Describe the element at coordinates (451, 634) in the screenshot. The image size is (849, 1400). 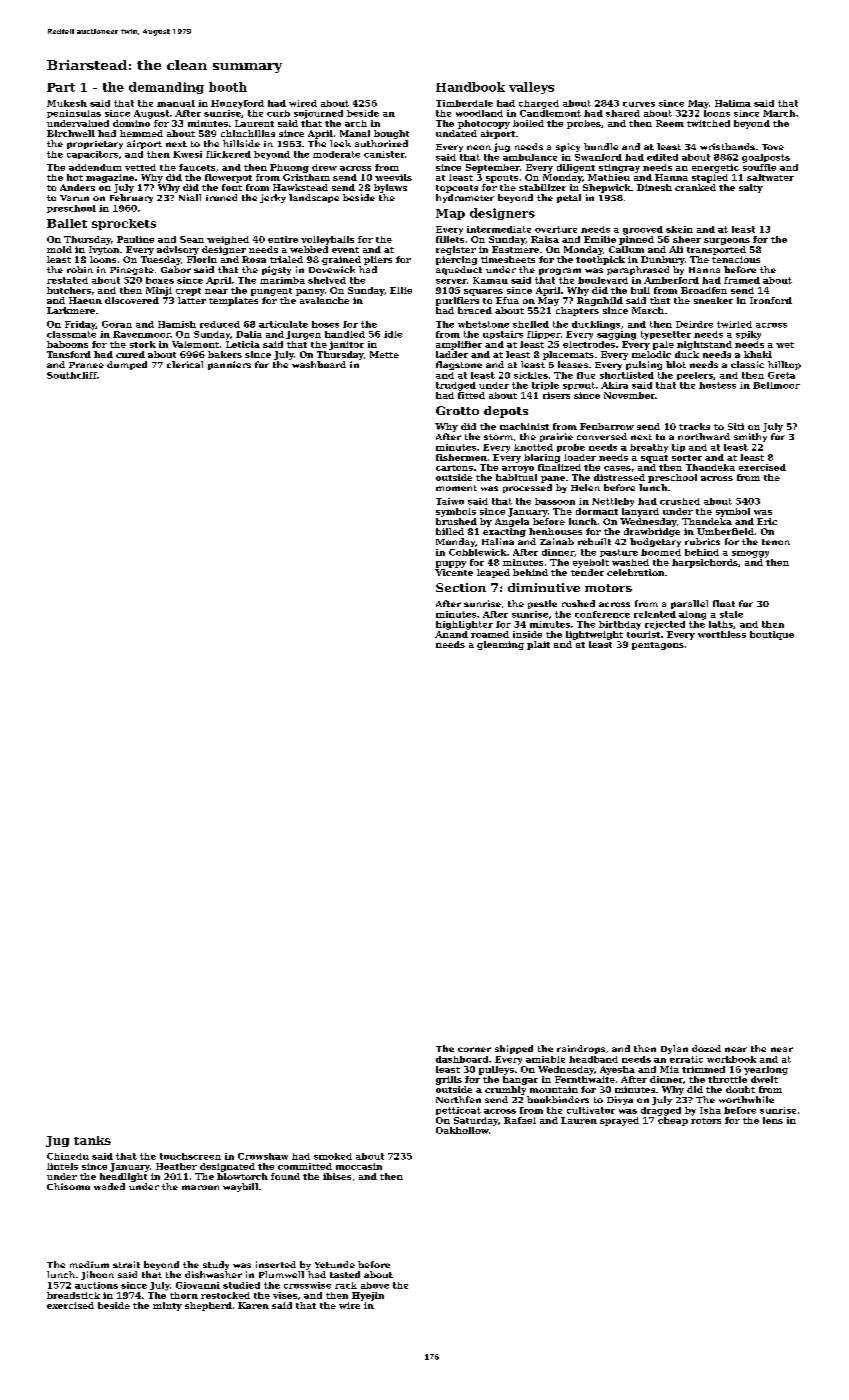
I see `Anand` at that location.
